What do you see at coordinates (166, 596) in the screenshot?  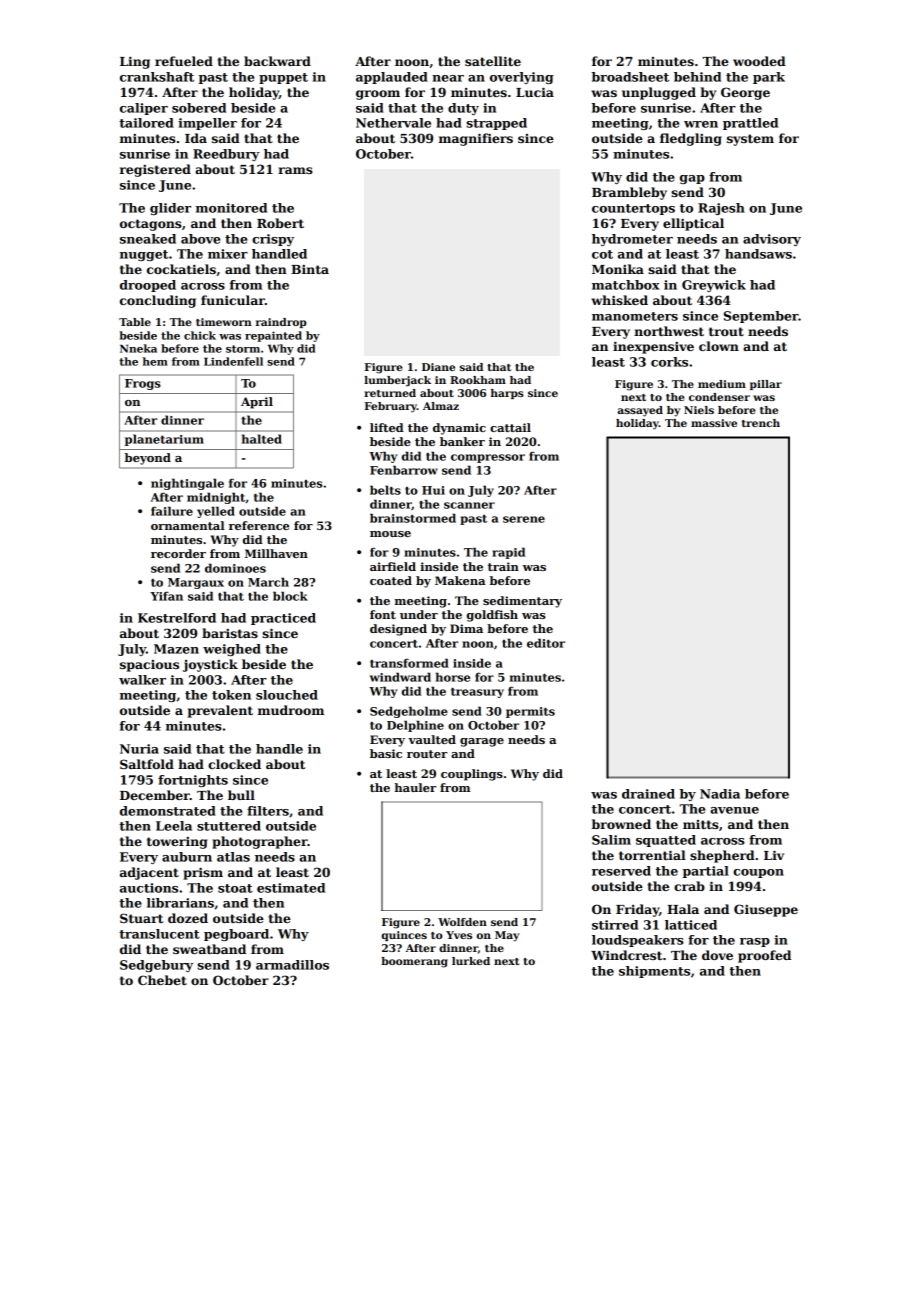 I see `Yifan` at bounding box center [166, 596].
